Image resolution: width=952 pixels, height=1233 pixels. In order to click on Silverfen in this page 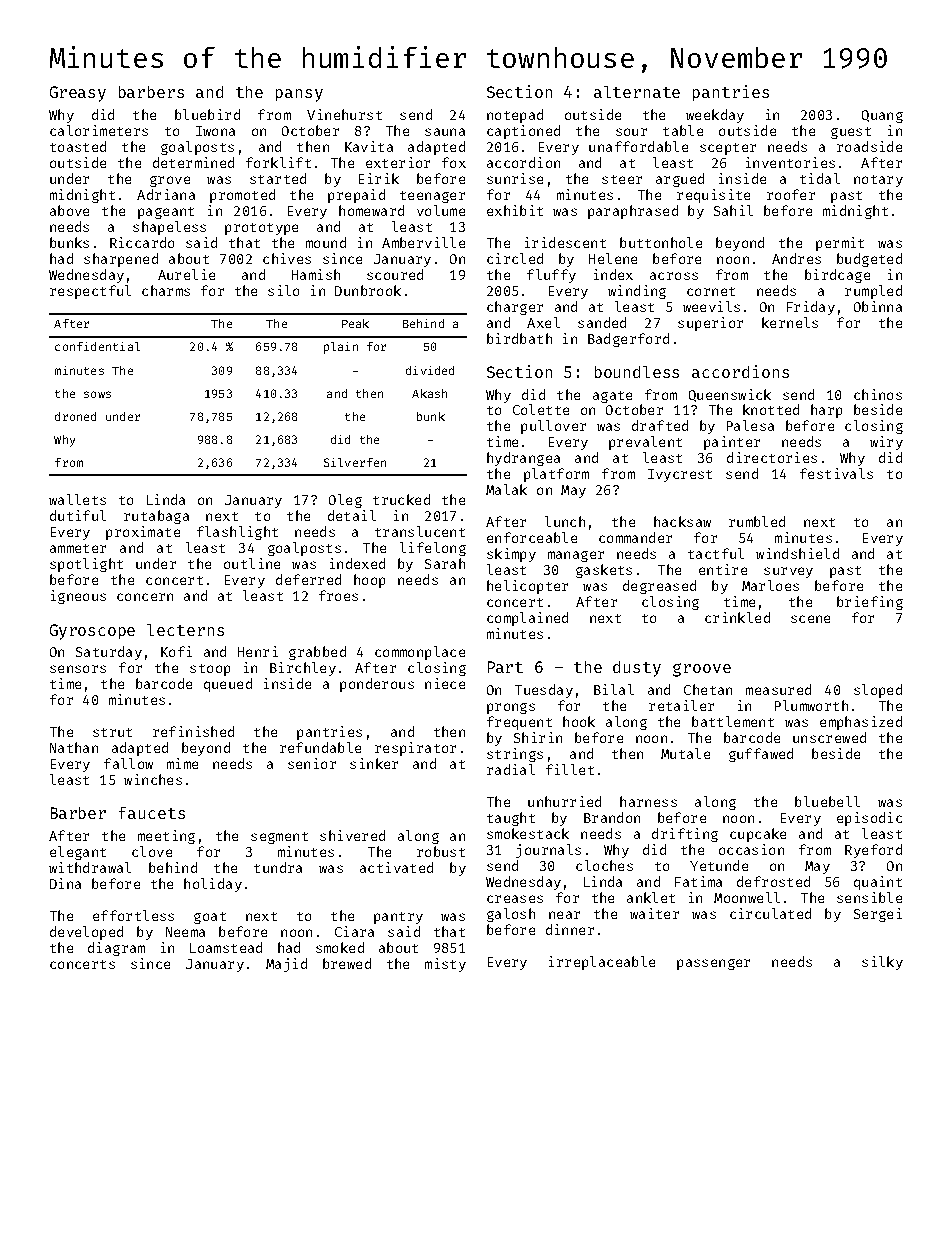, I will do `click(355, 462)`.
